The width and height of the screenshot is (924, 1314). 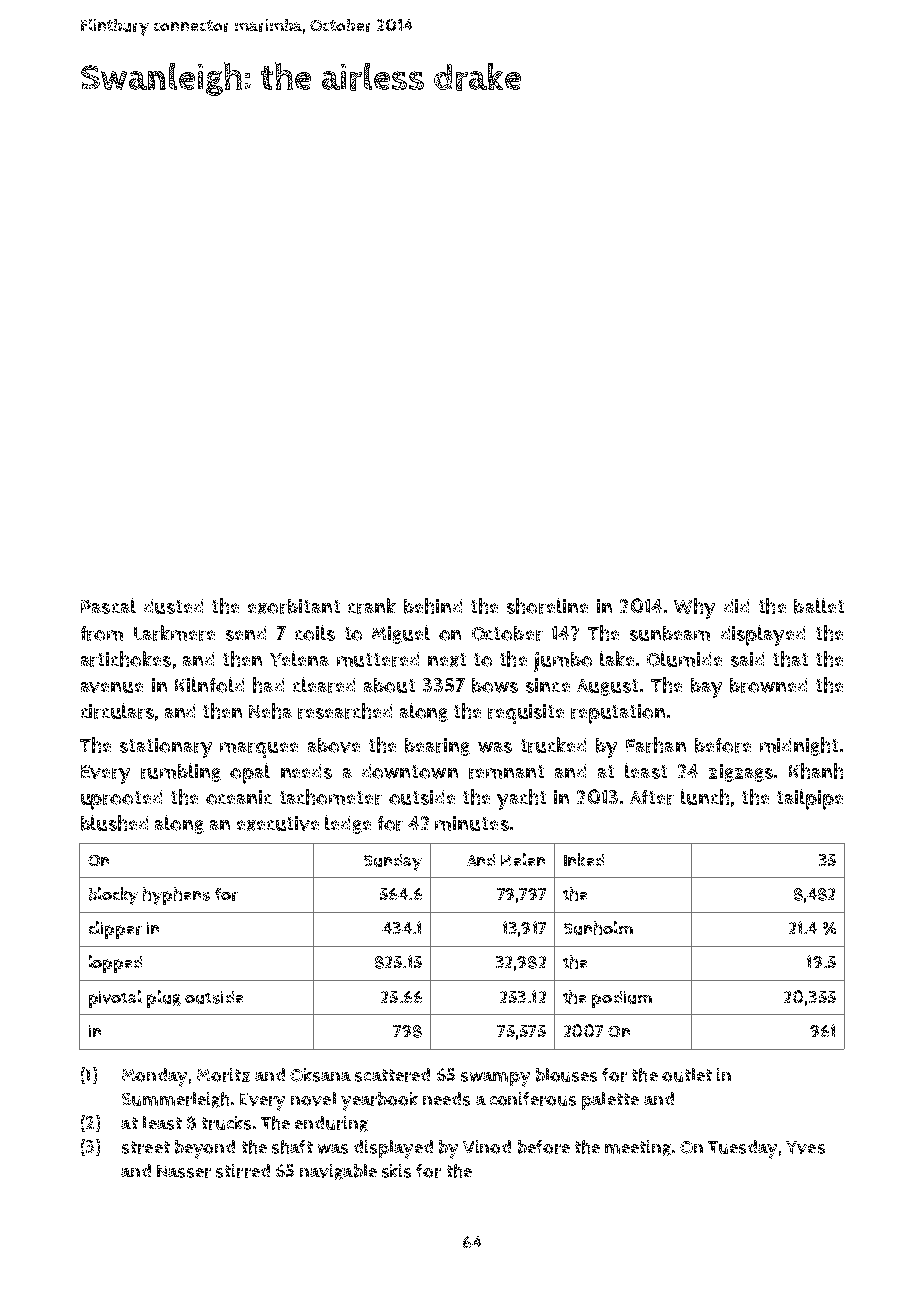 I want to click on dusted, so click(x=173, y=606).
